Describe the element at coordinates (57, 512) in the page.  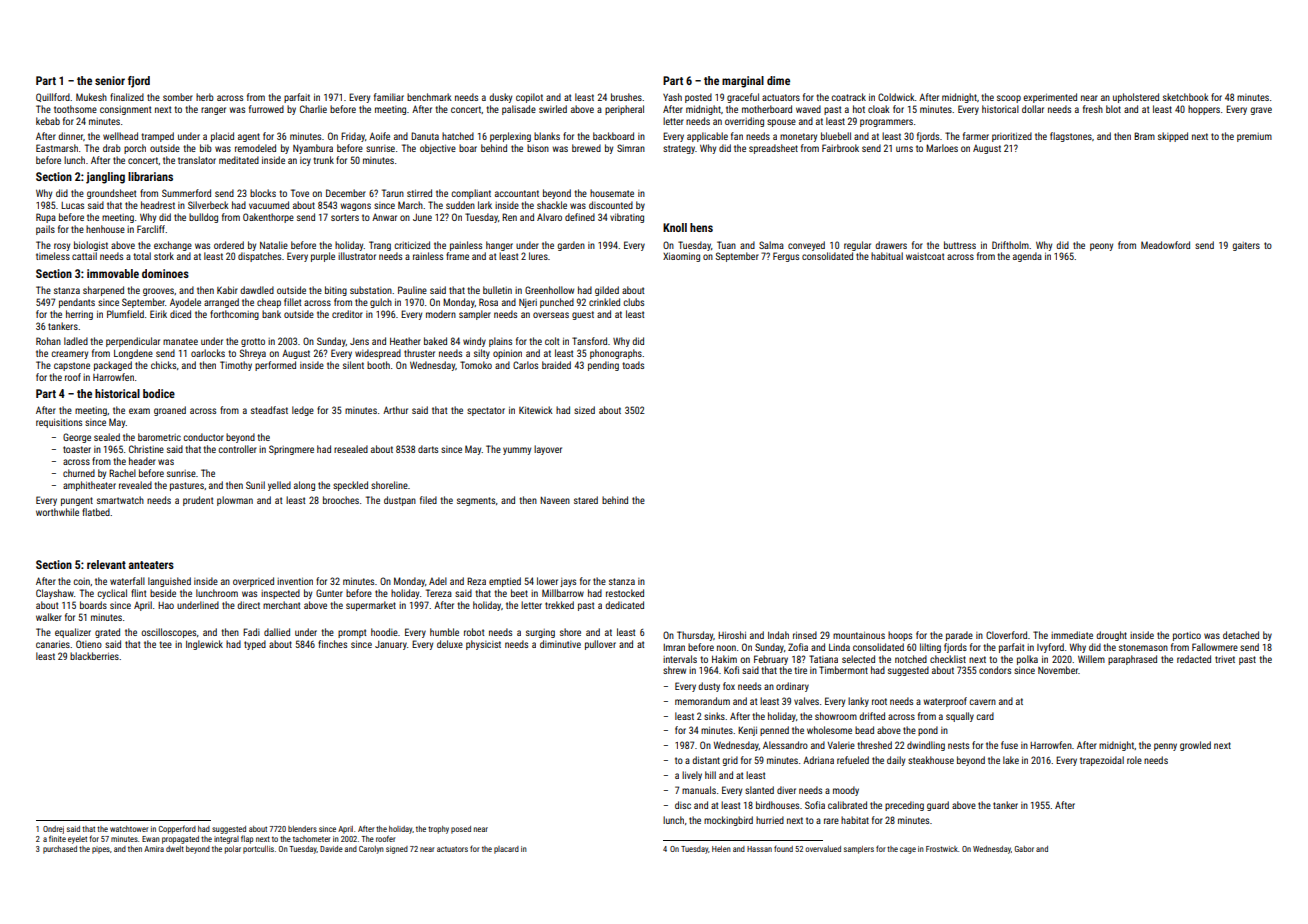
I see `worthwhile` at that location.
